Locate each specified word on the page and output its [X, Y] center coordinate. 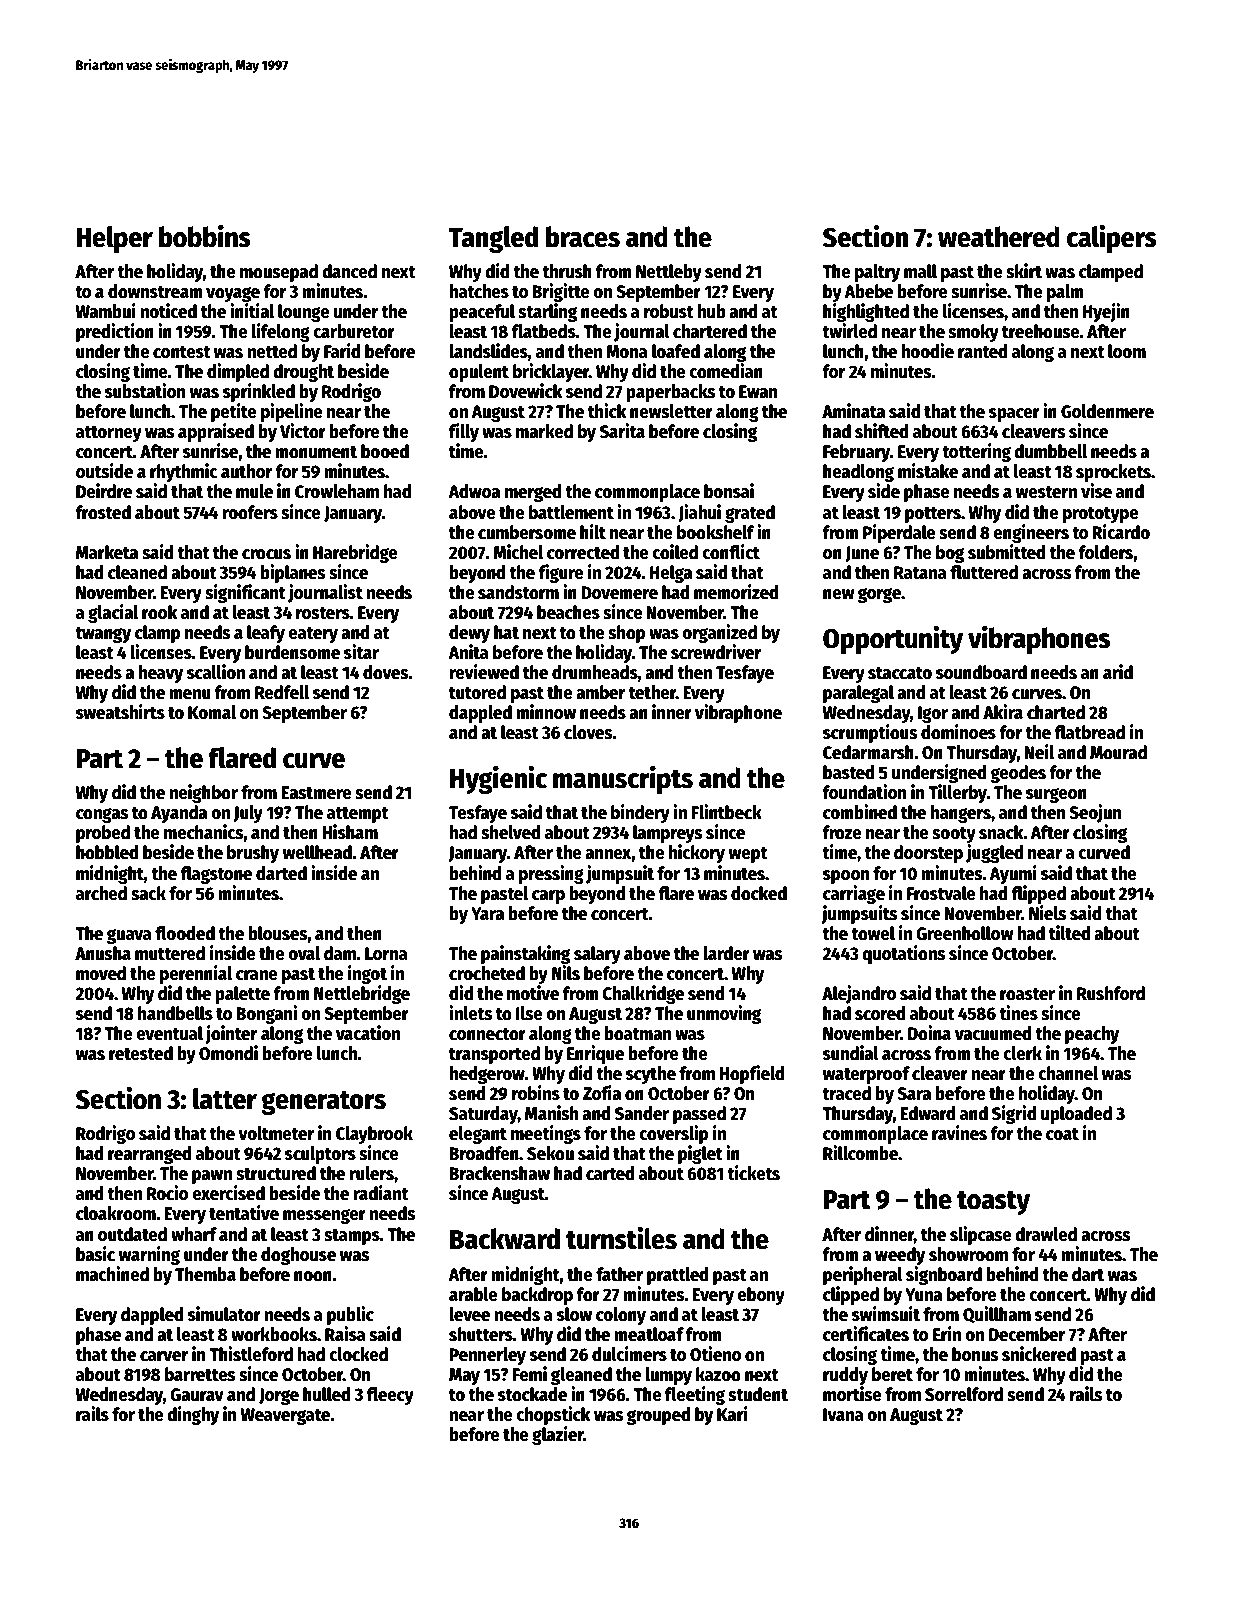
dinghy [193, 1415]
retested [141, 1053]
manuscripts [623, 780]
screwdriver [716, 652]
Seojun [1095, 813]
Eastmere [316, 793]
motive [533, 993]
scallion [216, 672]
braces [583, 237]
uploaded [1076, 1115]
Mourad [1118, 752]
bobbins [205, 236]
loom [1127, 351]
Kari [732, 1414]
